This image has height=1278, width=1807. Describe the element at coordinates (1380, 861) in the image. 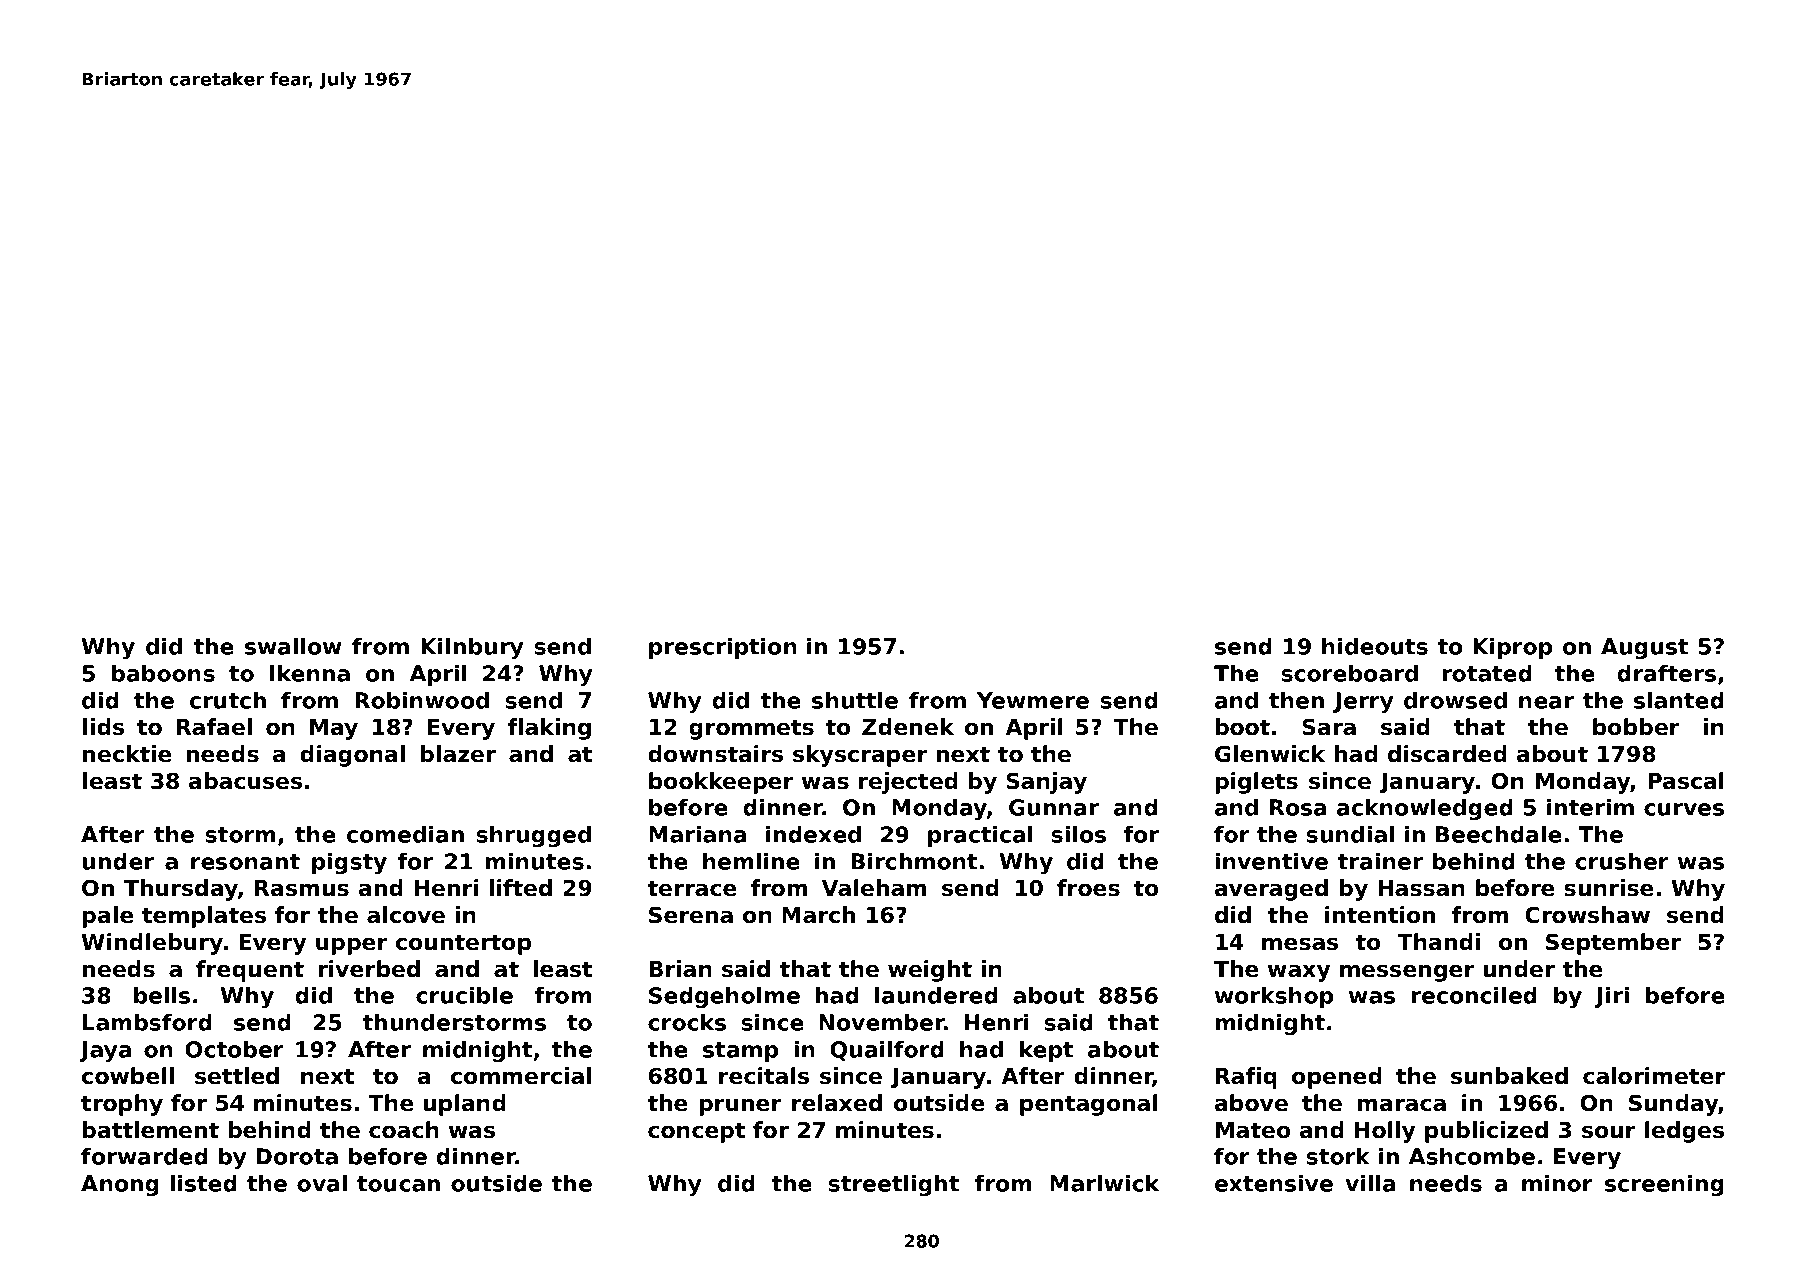

I see `trainer` at that location.
